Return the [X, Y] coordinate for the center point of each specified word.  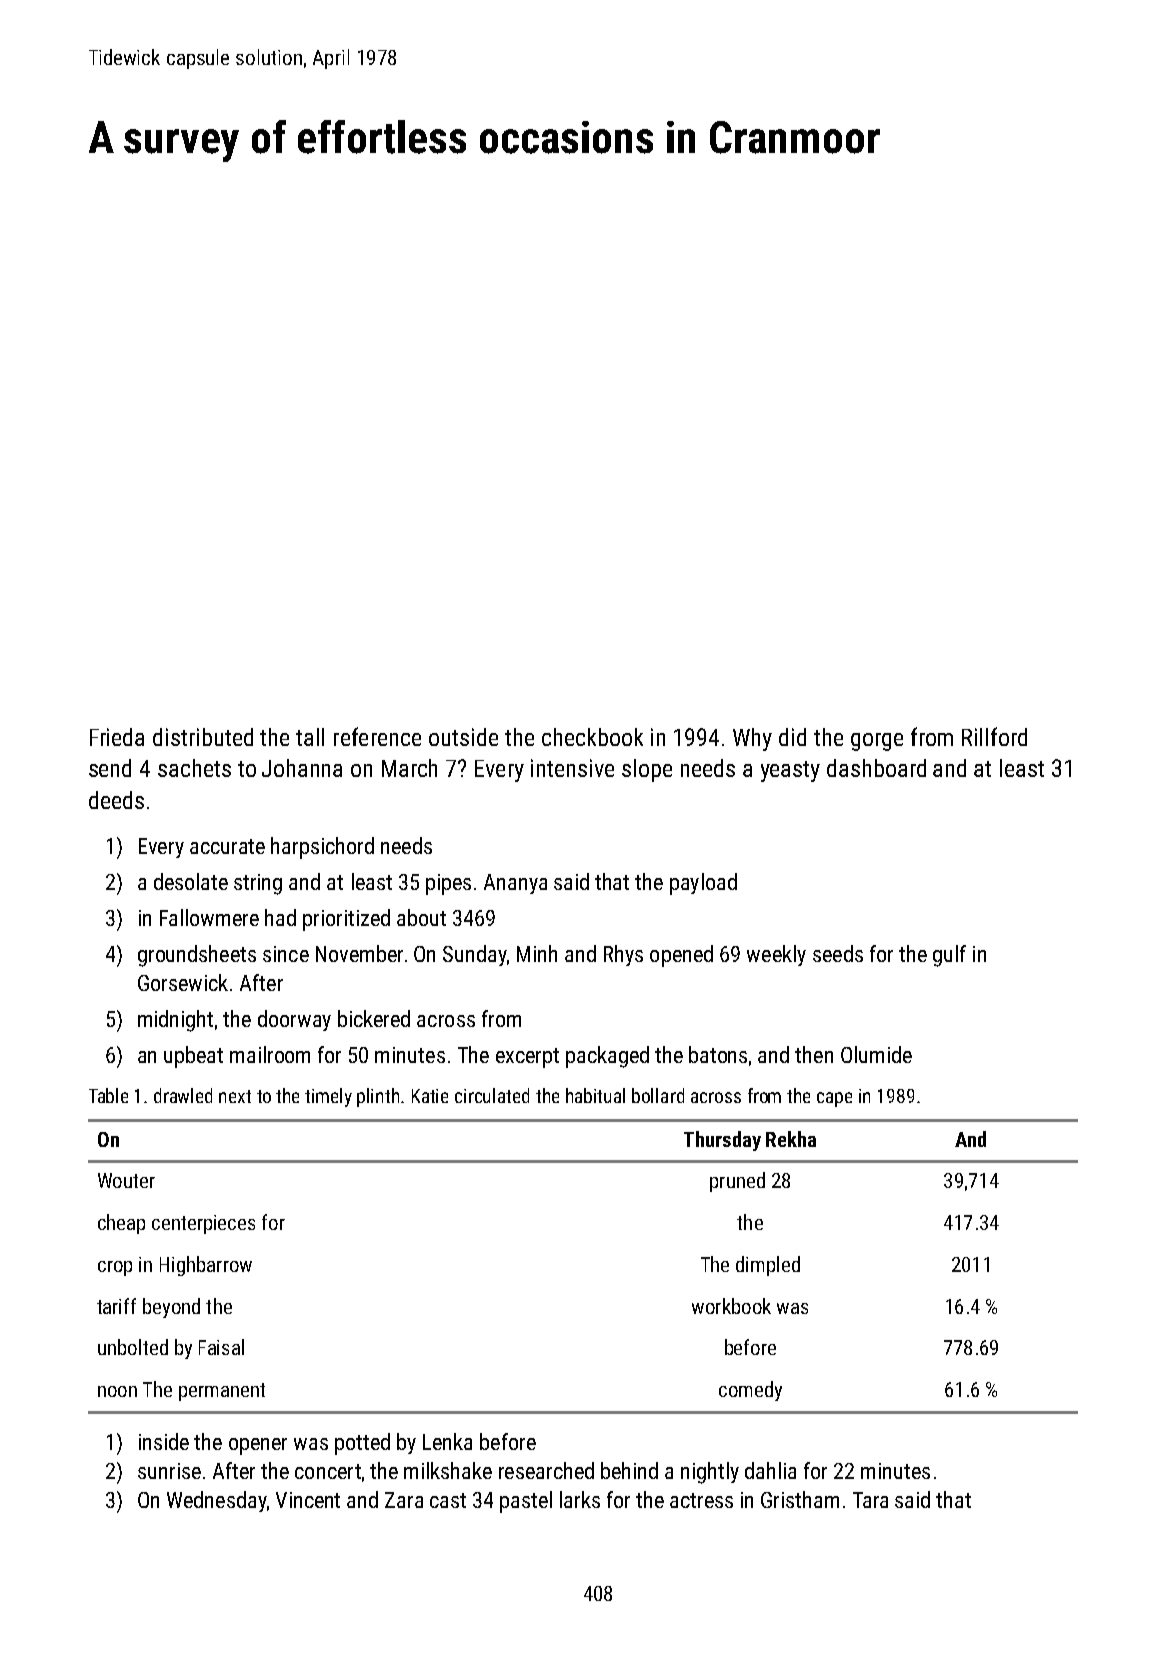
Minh [537, 953]
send [110, 768]
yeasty [790, 771]
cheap [121, 1224]
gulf [949, 956]
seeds [838, 953]
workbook [731, 1306]
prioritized [346, 920]
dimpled [768, 1266]
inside [164, 1441]
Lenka [447, 1441]
